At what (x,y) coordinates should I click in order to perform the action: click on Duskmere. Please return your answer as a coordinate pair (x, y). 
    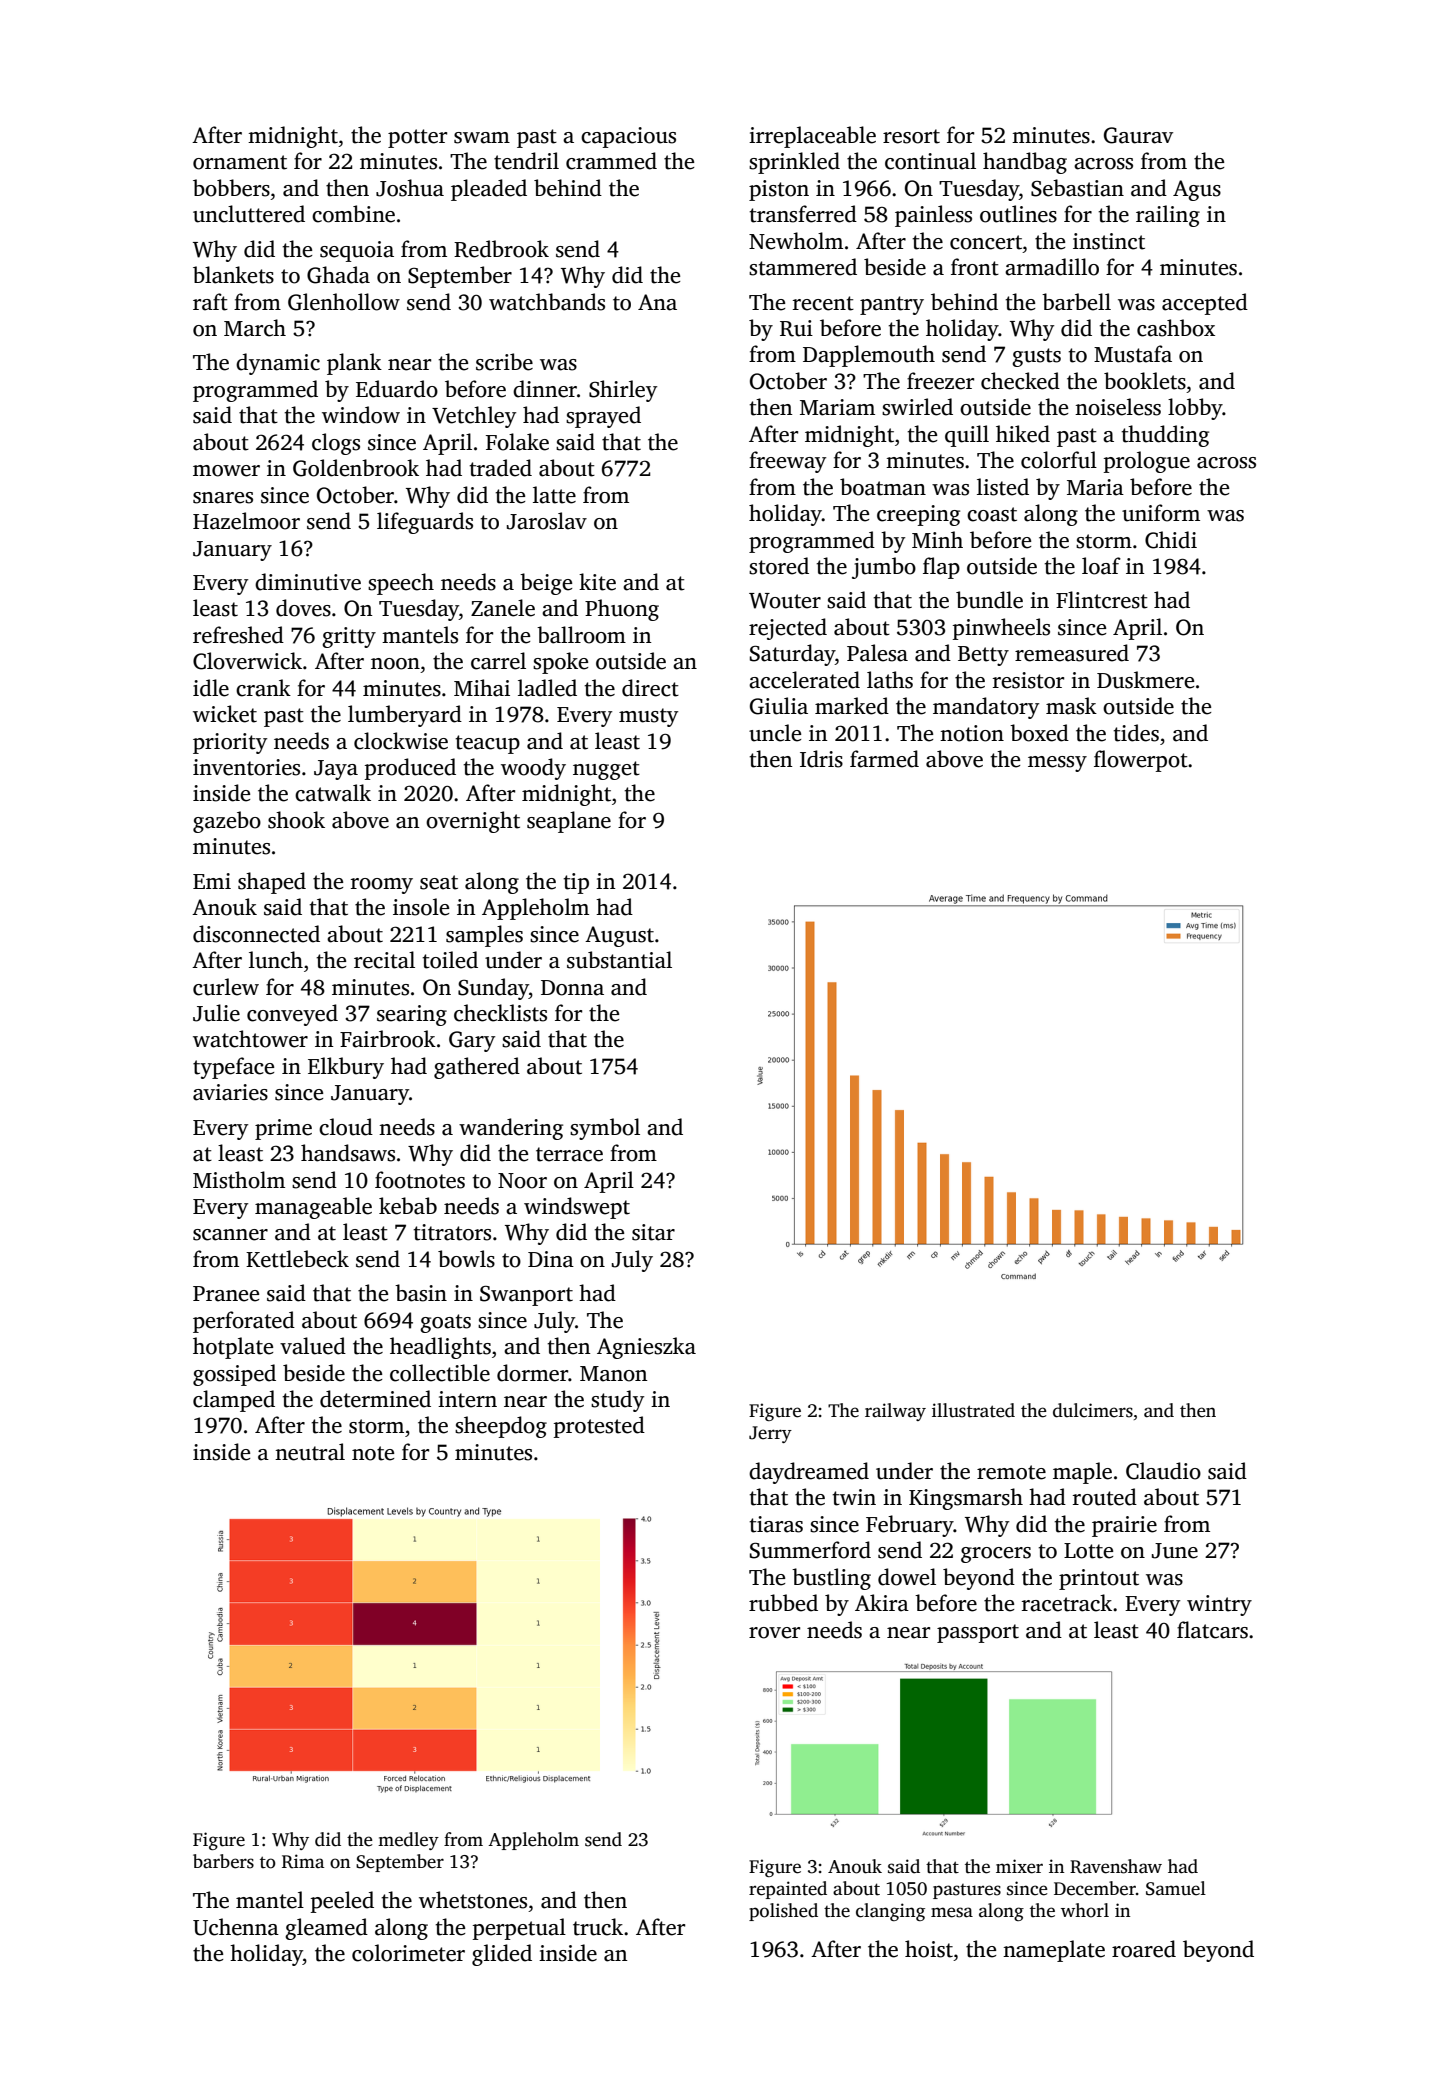
    Looking at the image, I should click on (1145, 680).
